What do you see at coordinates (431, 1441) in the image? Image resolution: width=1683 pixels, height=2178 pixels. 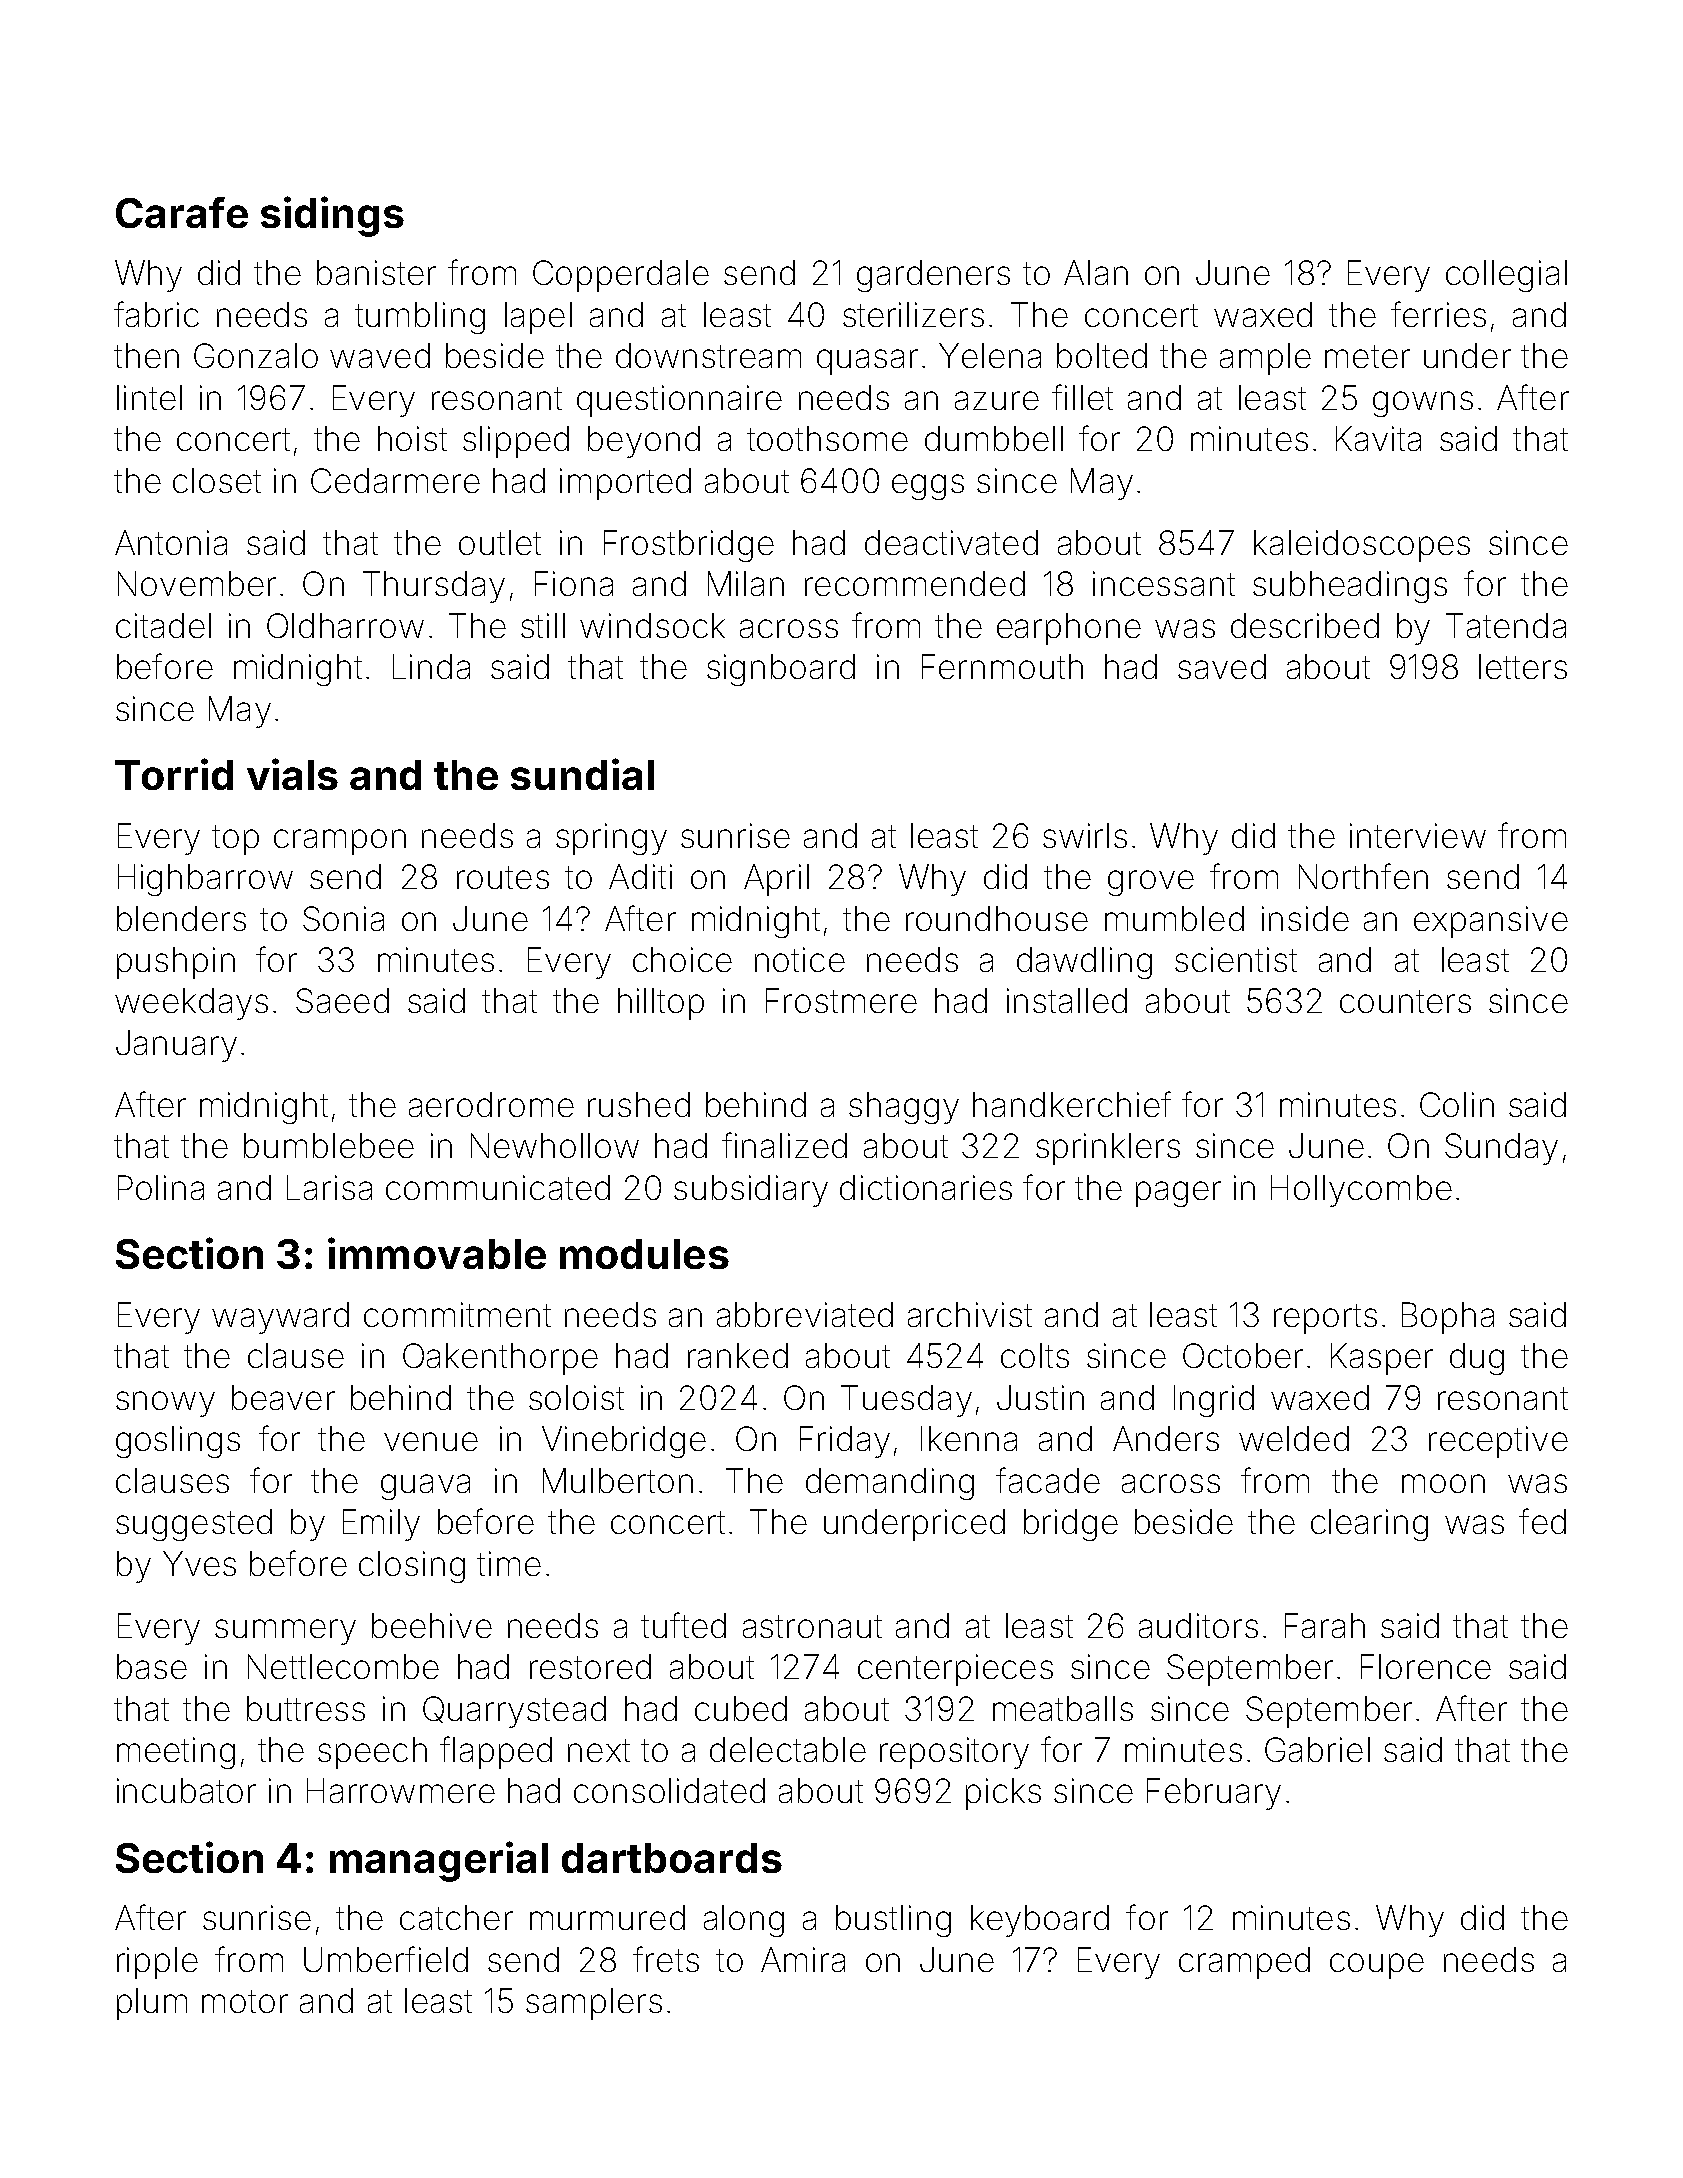 I see `venue` at bounding box center [431, 1441].
